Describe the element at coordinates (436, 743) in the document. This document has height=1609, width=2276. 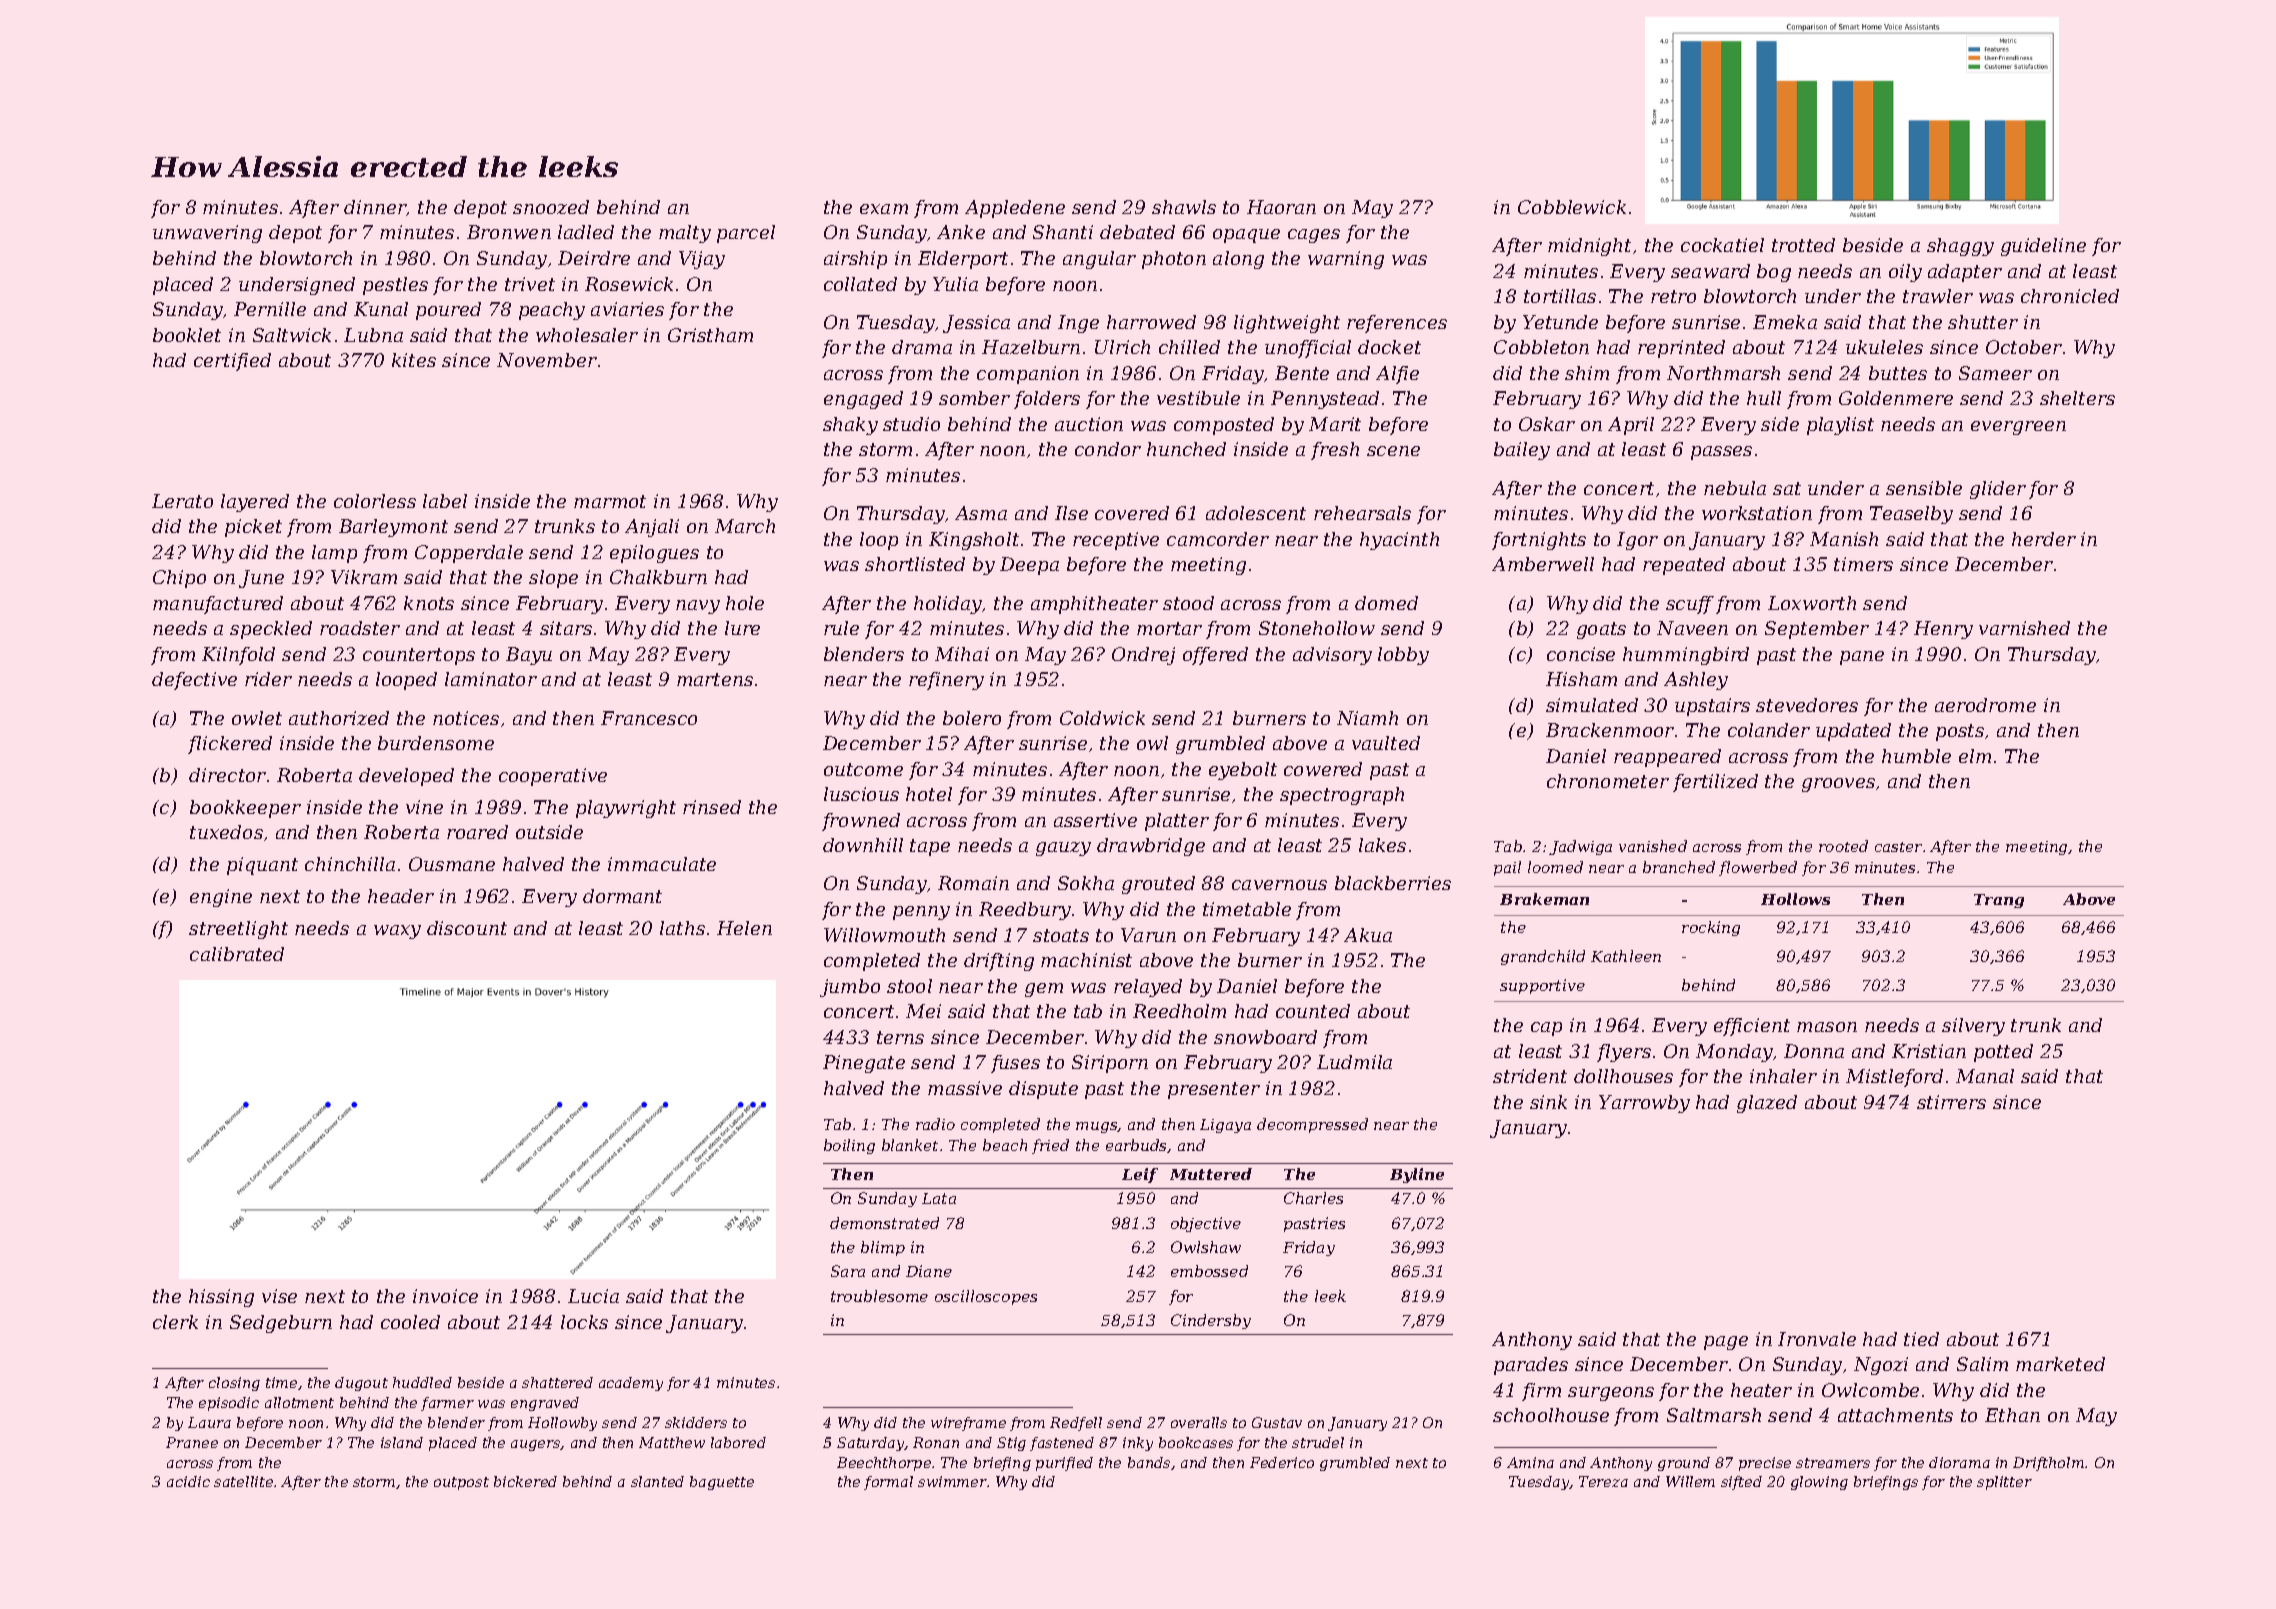
I see `burdensome` at that location.
